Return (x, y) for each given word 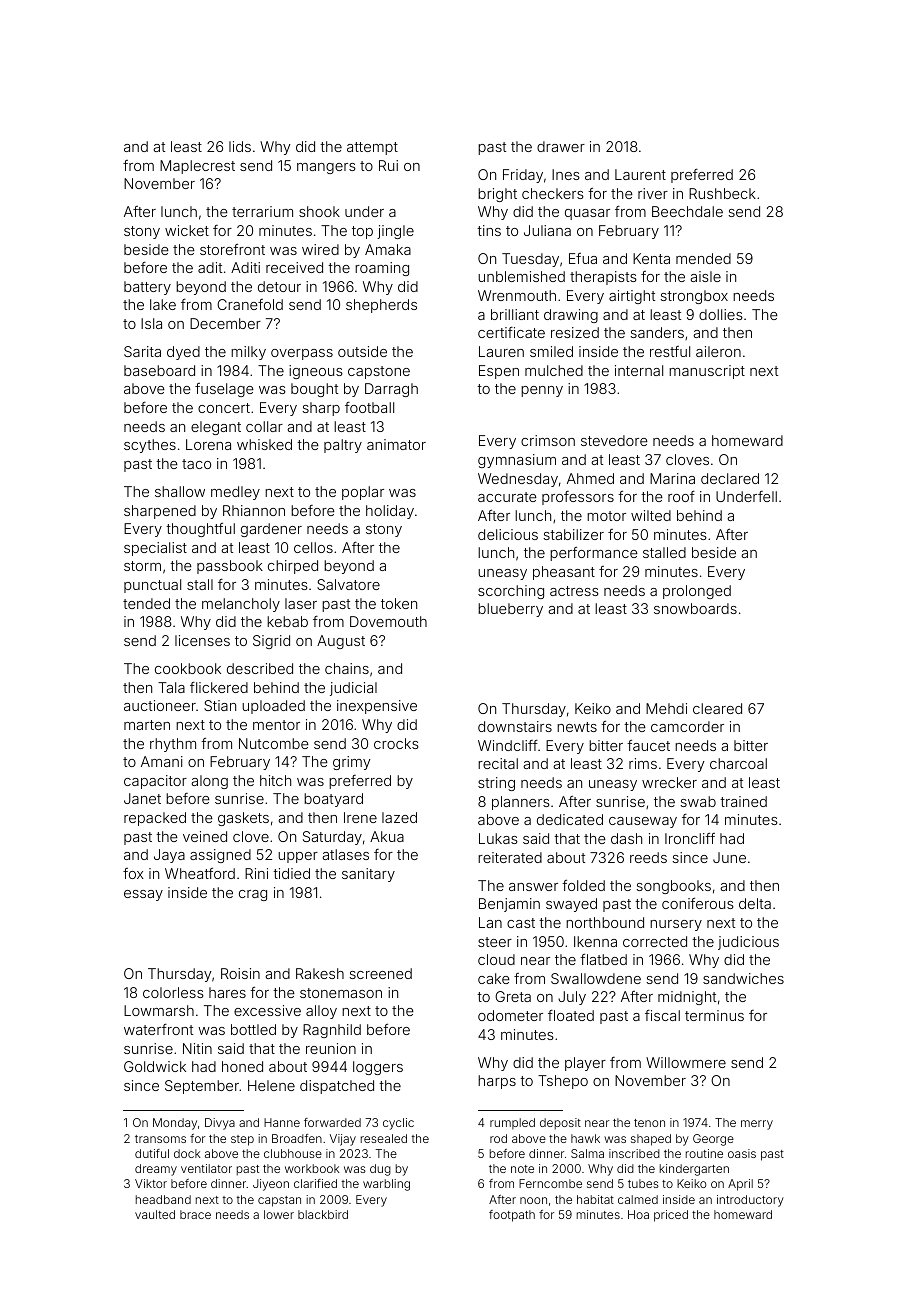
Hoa (638, 1214)
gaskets (243, 819)
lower (279, 1214)
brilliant (515, 314)
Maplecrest (197, 167)
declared (730, 478)
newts (577, 727)
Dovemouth (388, 621)
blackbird (323, 1214)
